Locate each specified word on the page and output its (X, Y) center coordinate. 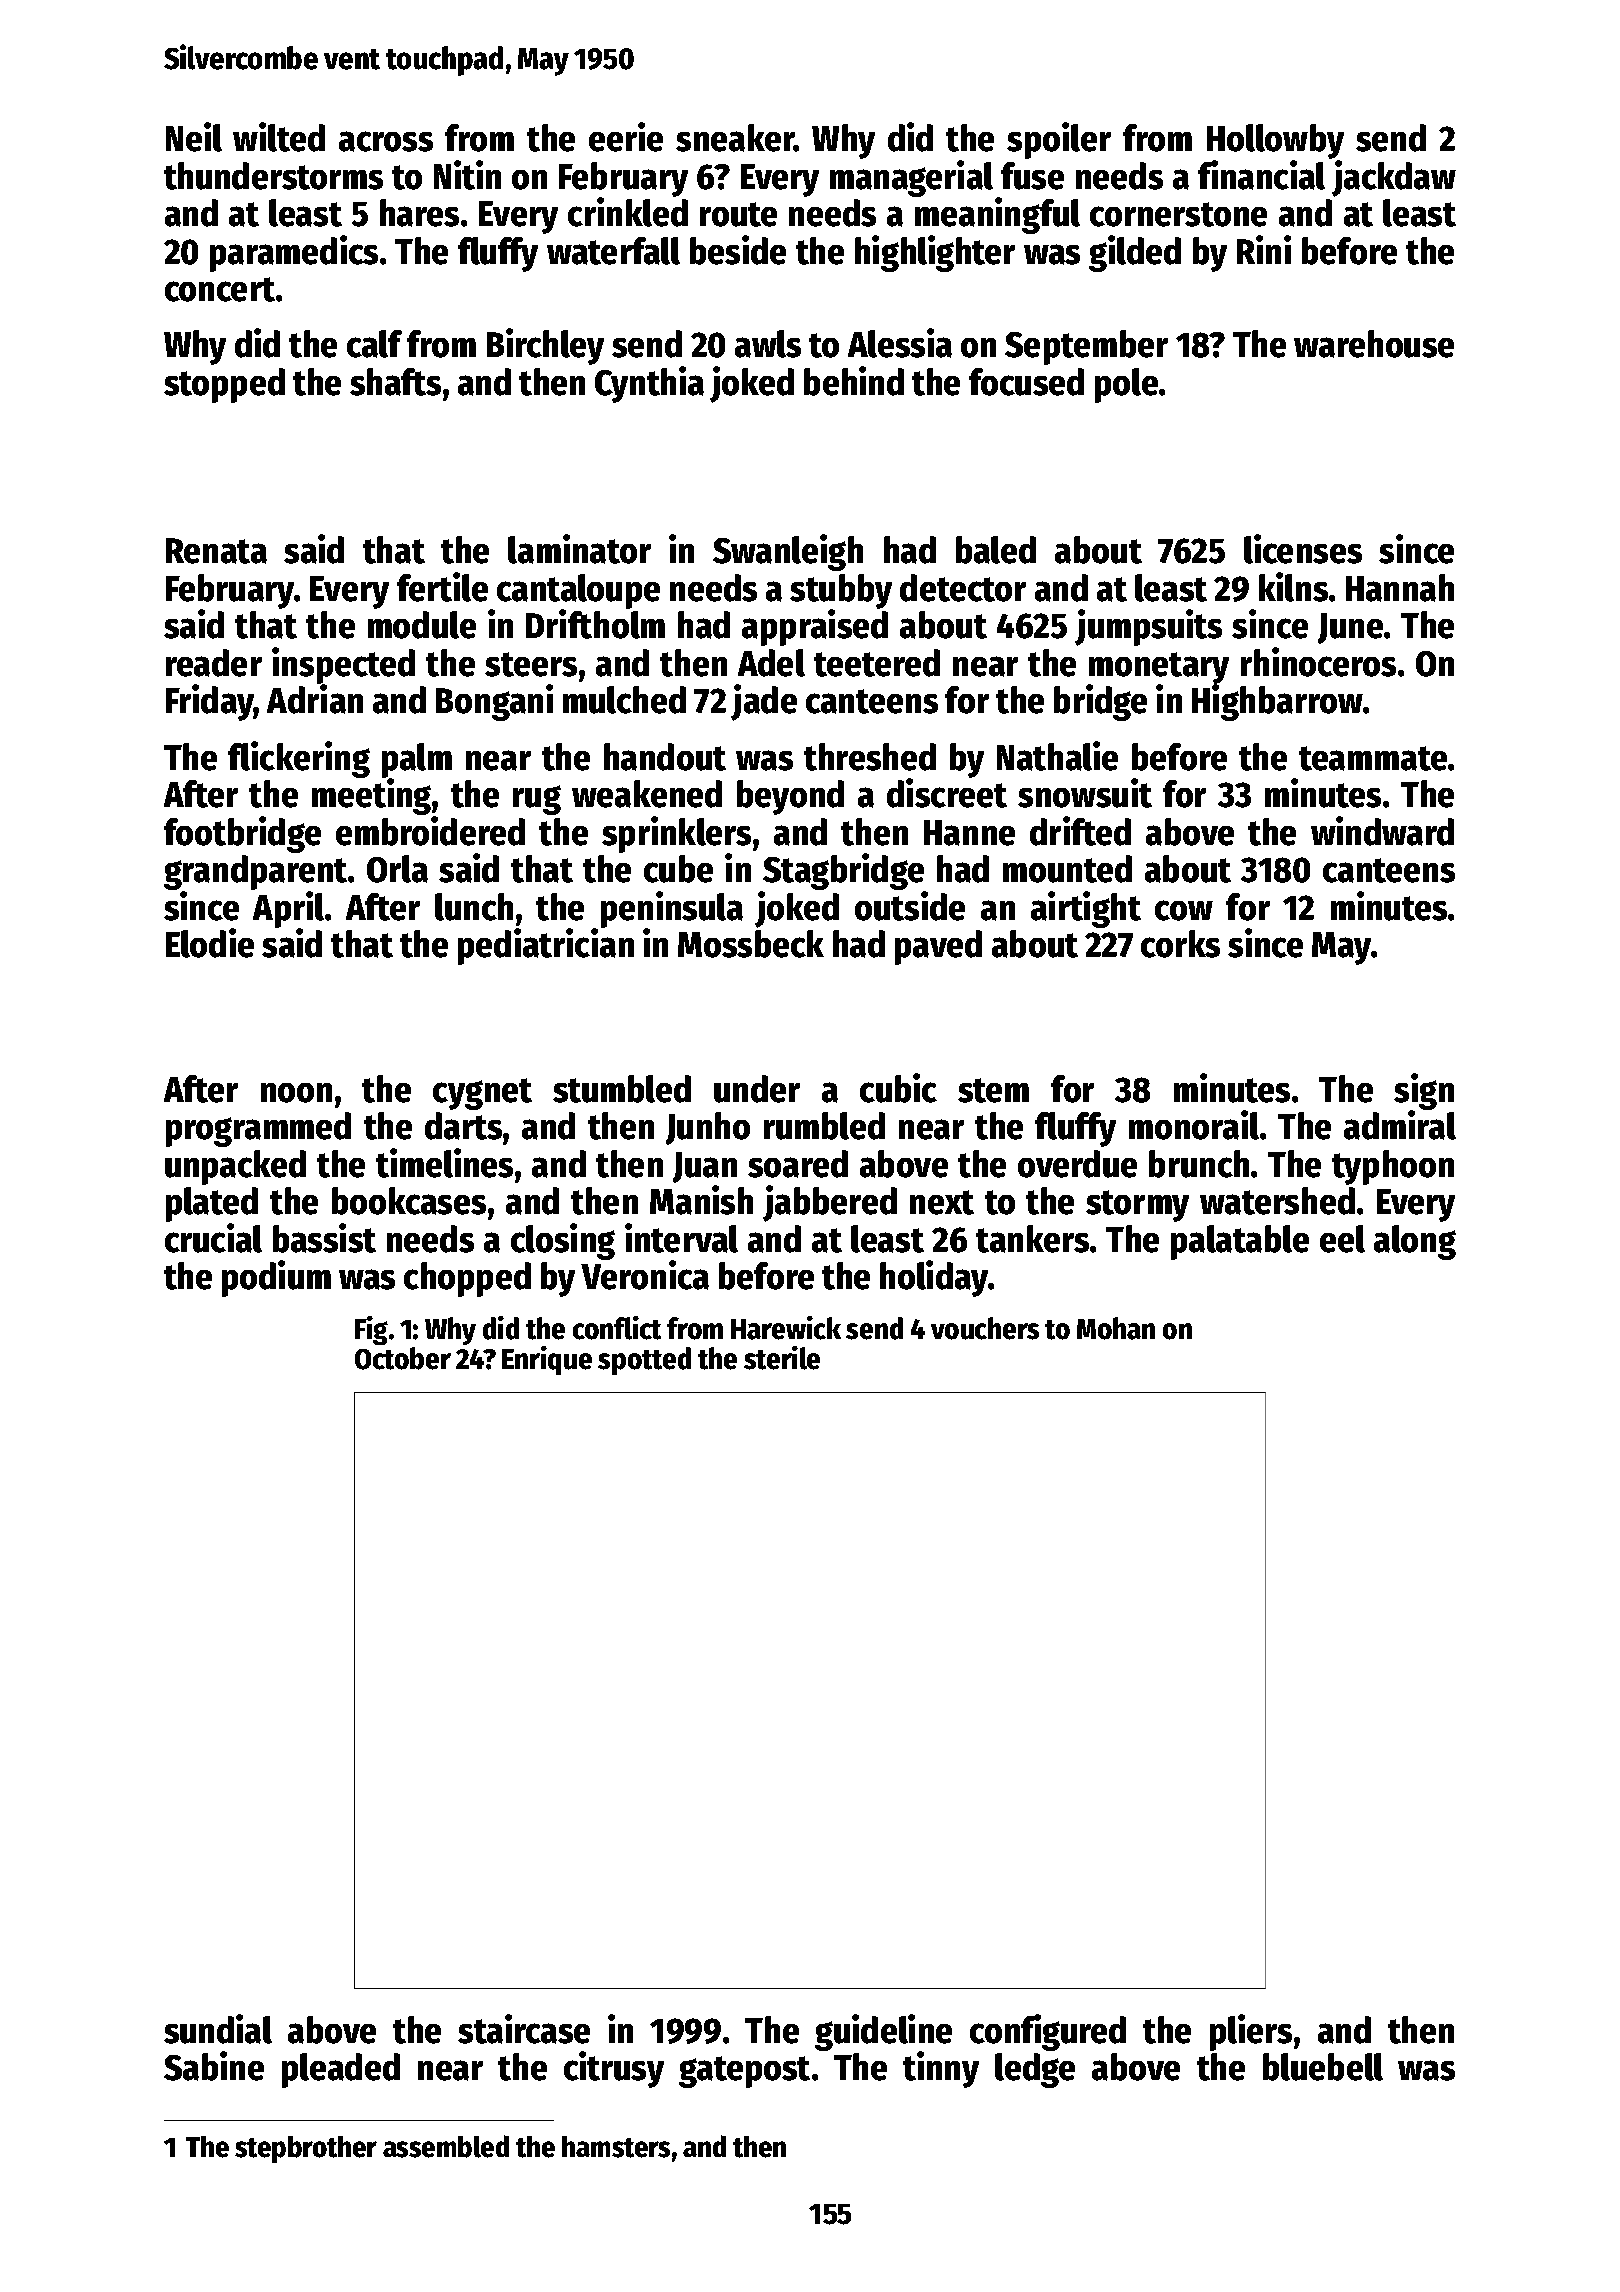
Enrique (547, 1360)
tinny (941, 2069)
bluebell (1323, 2067)
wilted (279, 137)
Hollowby (1275, 141)
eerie (626, 137)
